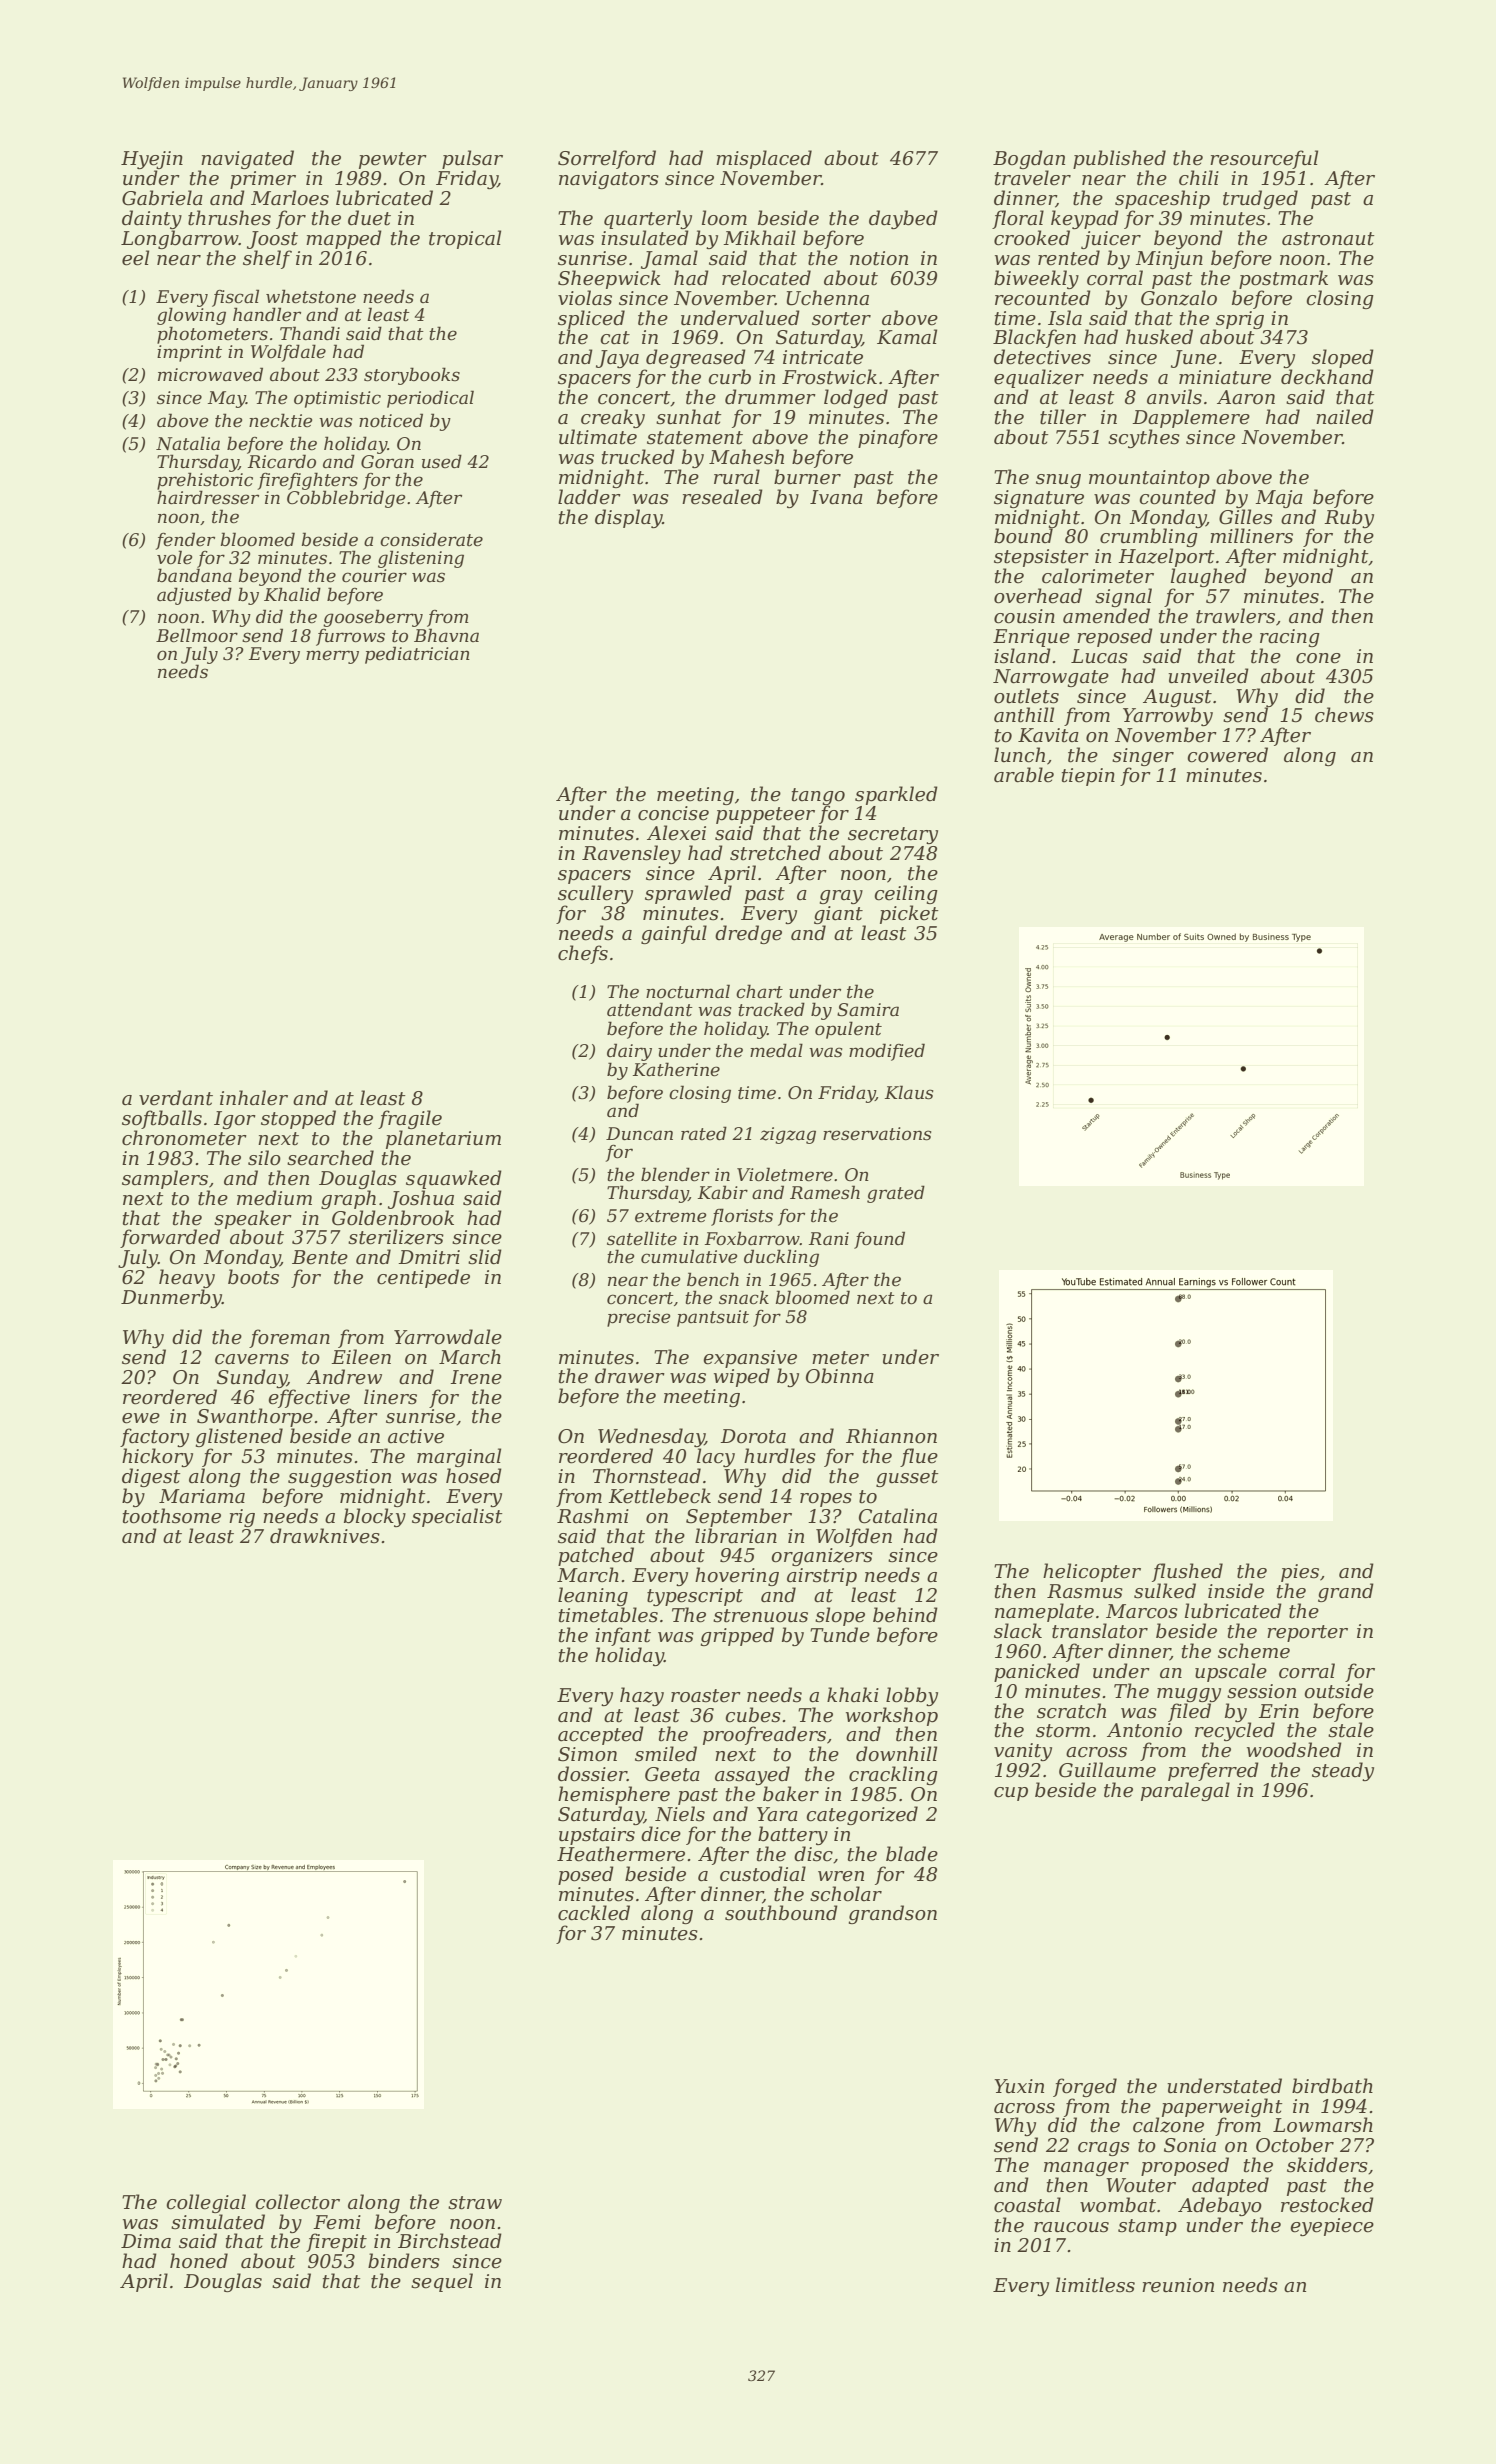 This image has height=2464, width=1496. I want to click on Ruby, so click(1349, 518).
